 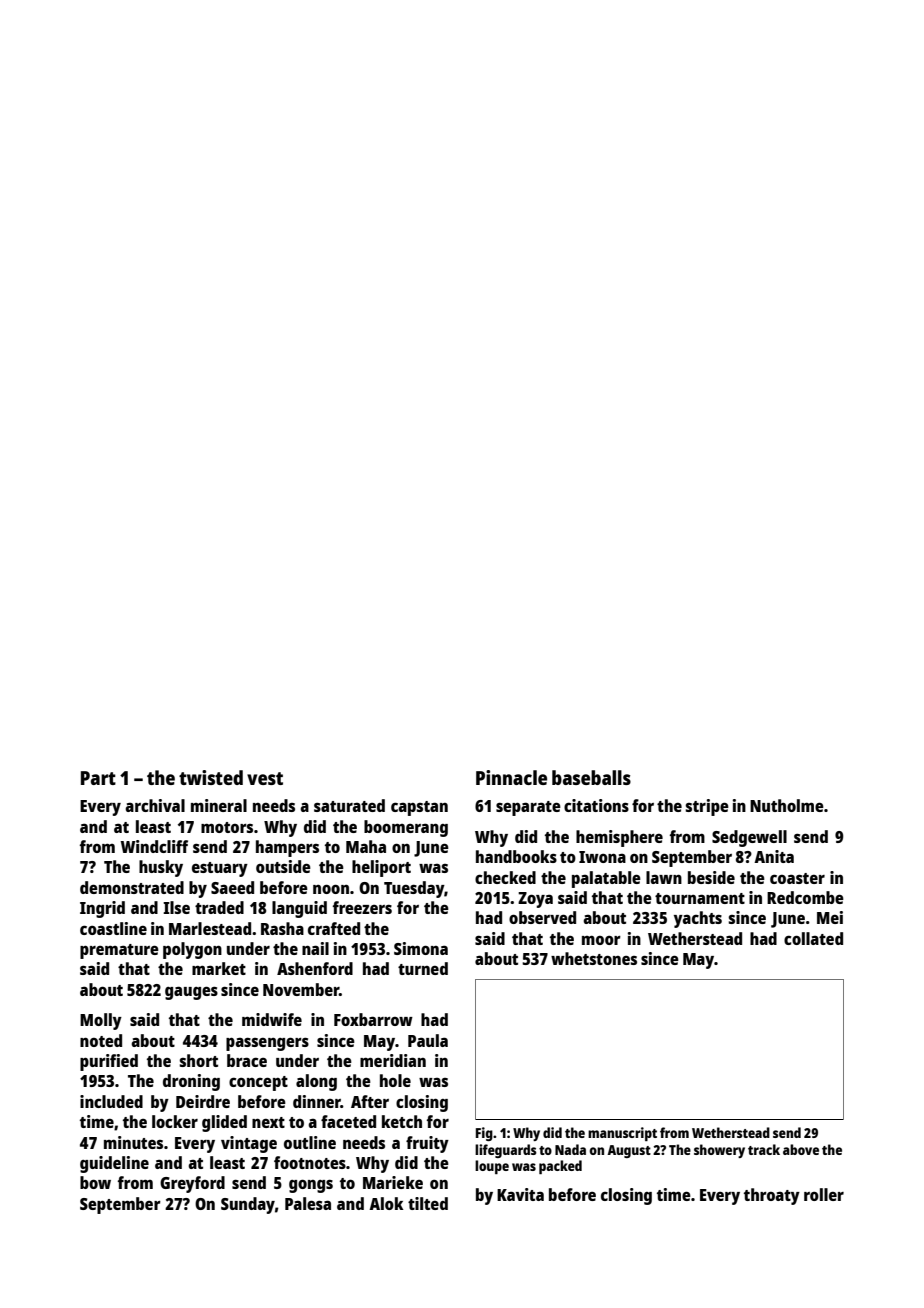 What do you see at coordinates (133, 1142) in the image?
I see `minutes` at bounding box center [133, 1142].
